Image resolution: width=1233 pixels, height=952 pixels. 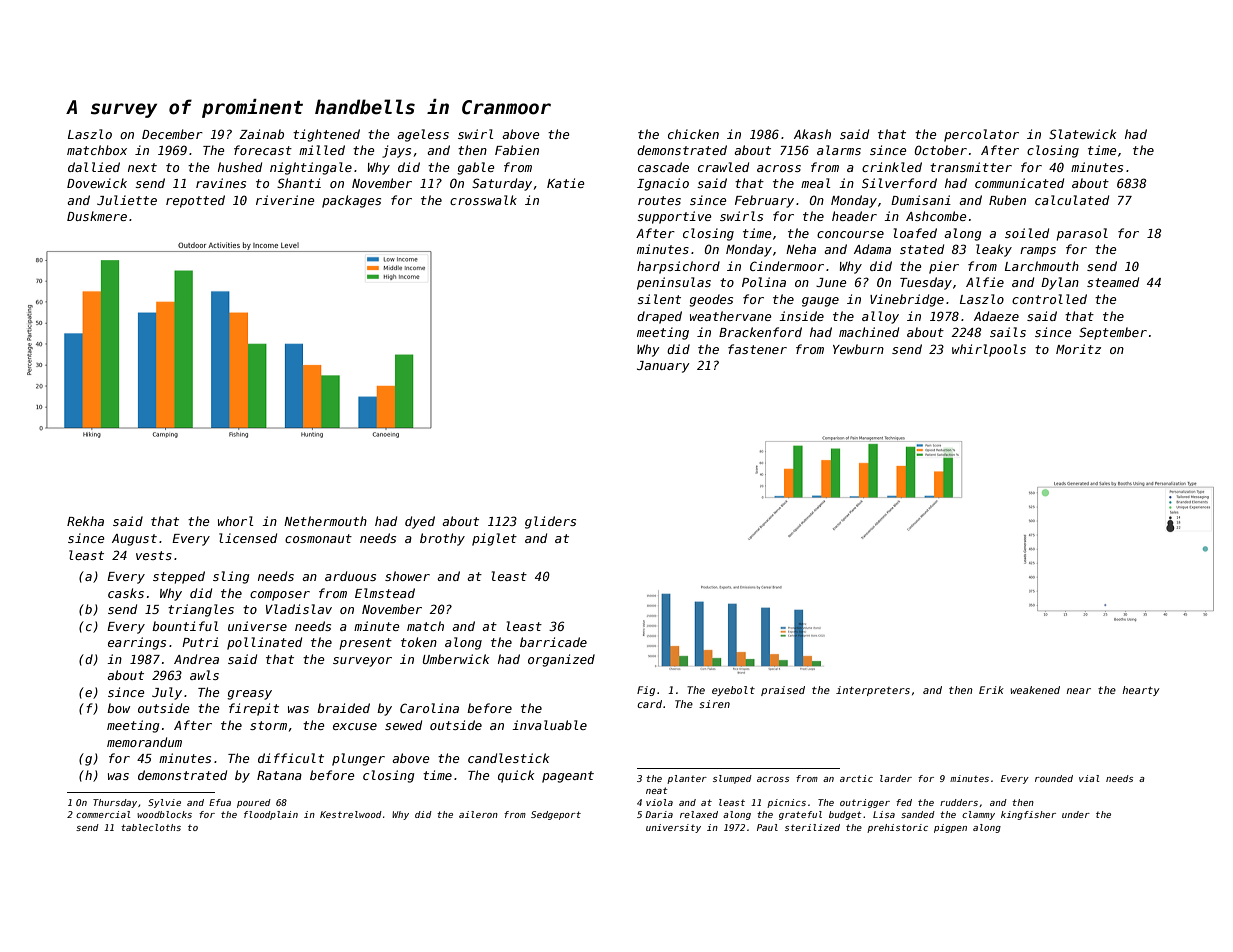 I want to click on floodplain, so click(x=271, y=815).
